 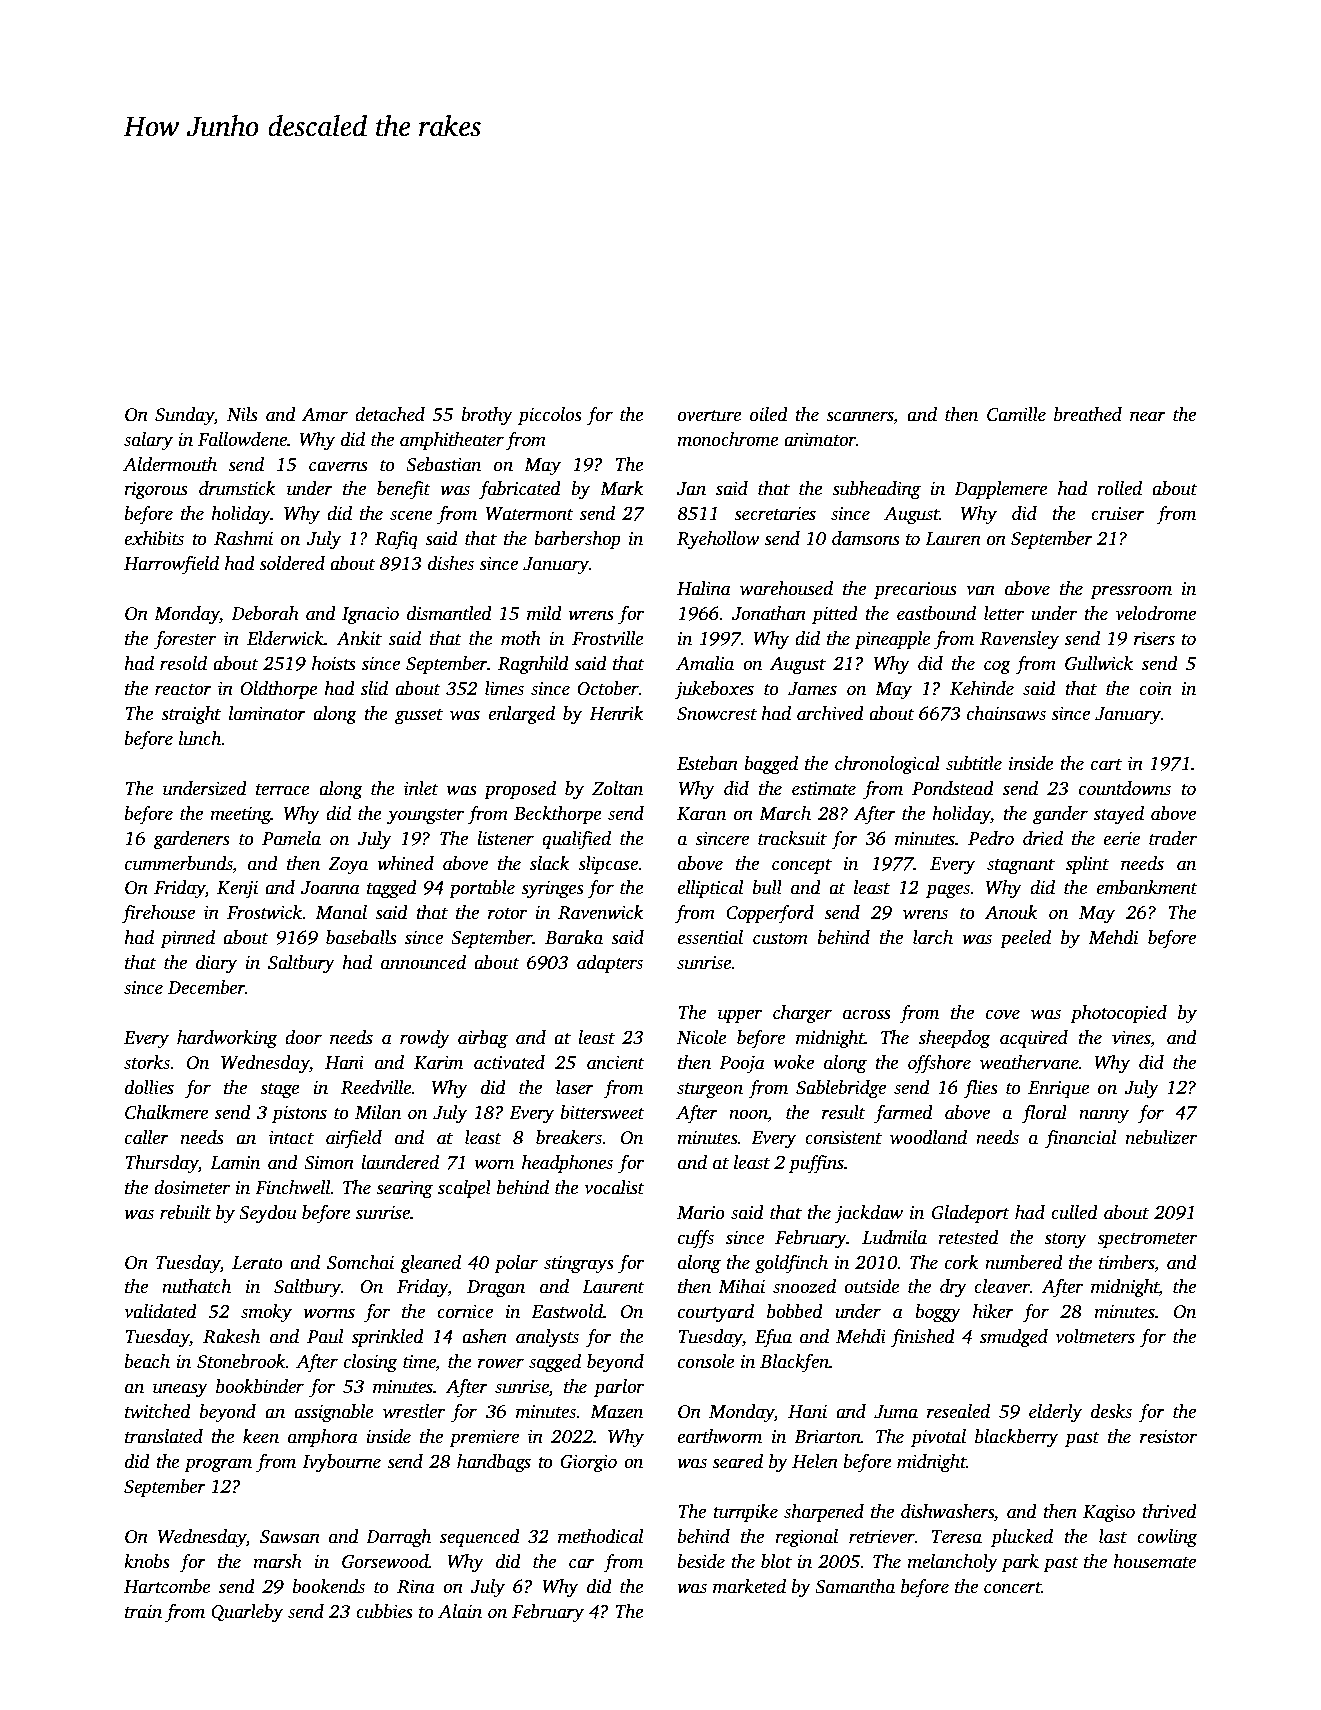 I want to click on knobs, so click(x=147, y=1561).
